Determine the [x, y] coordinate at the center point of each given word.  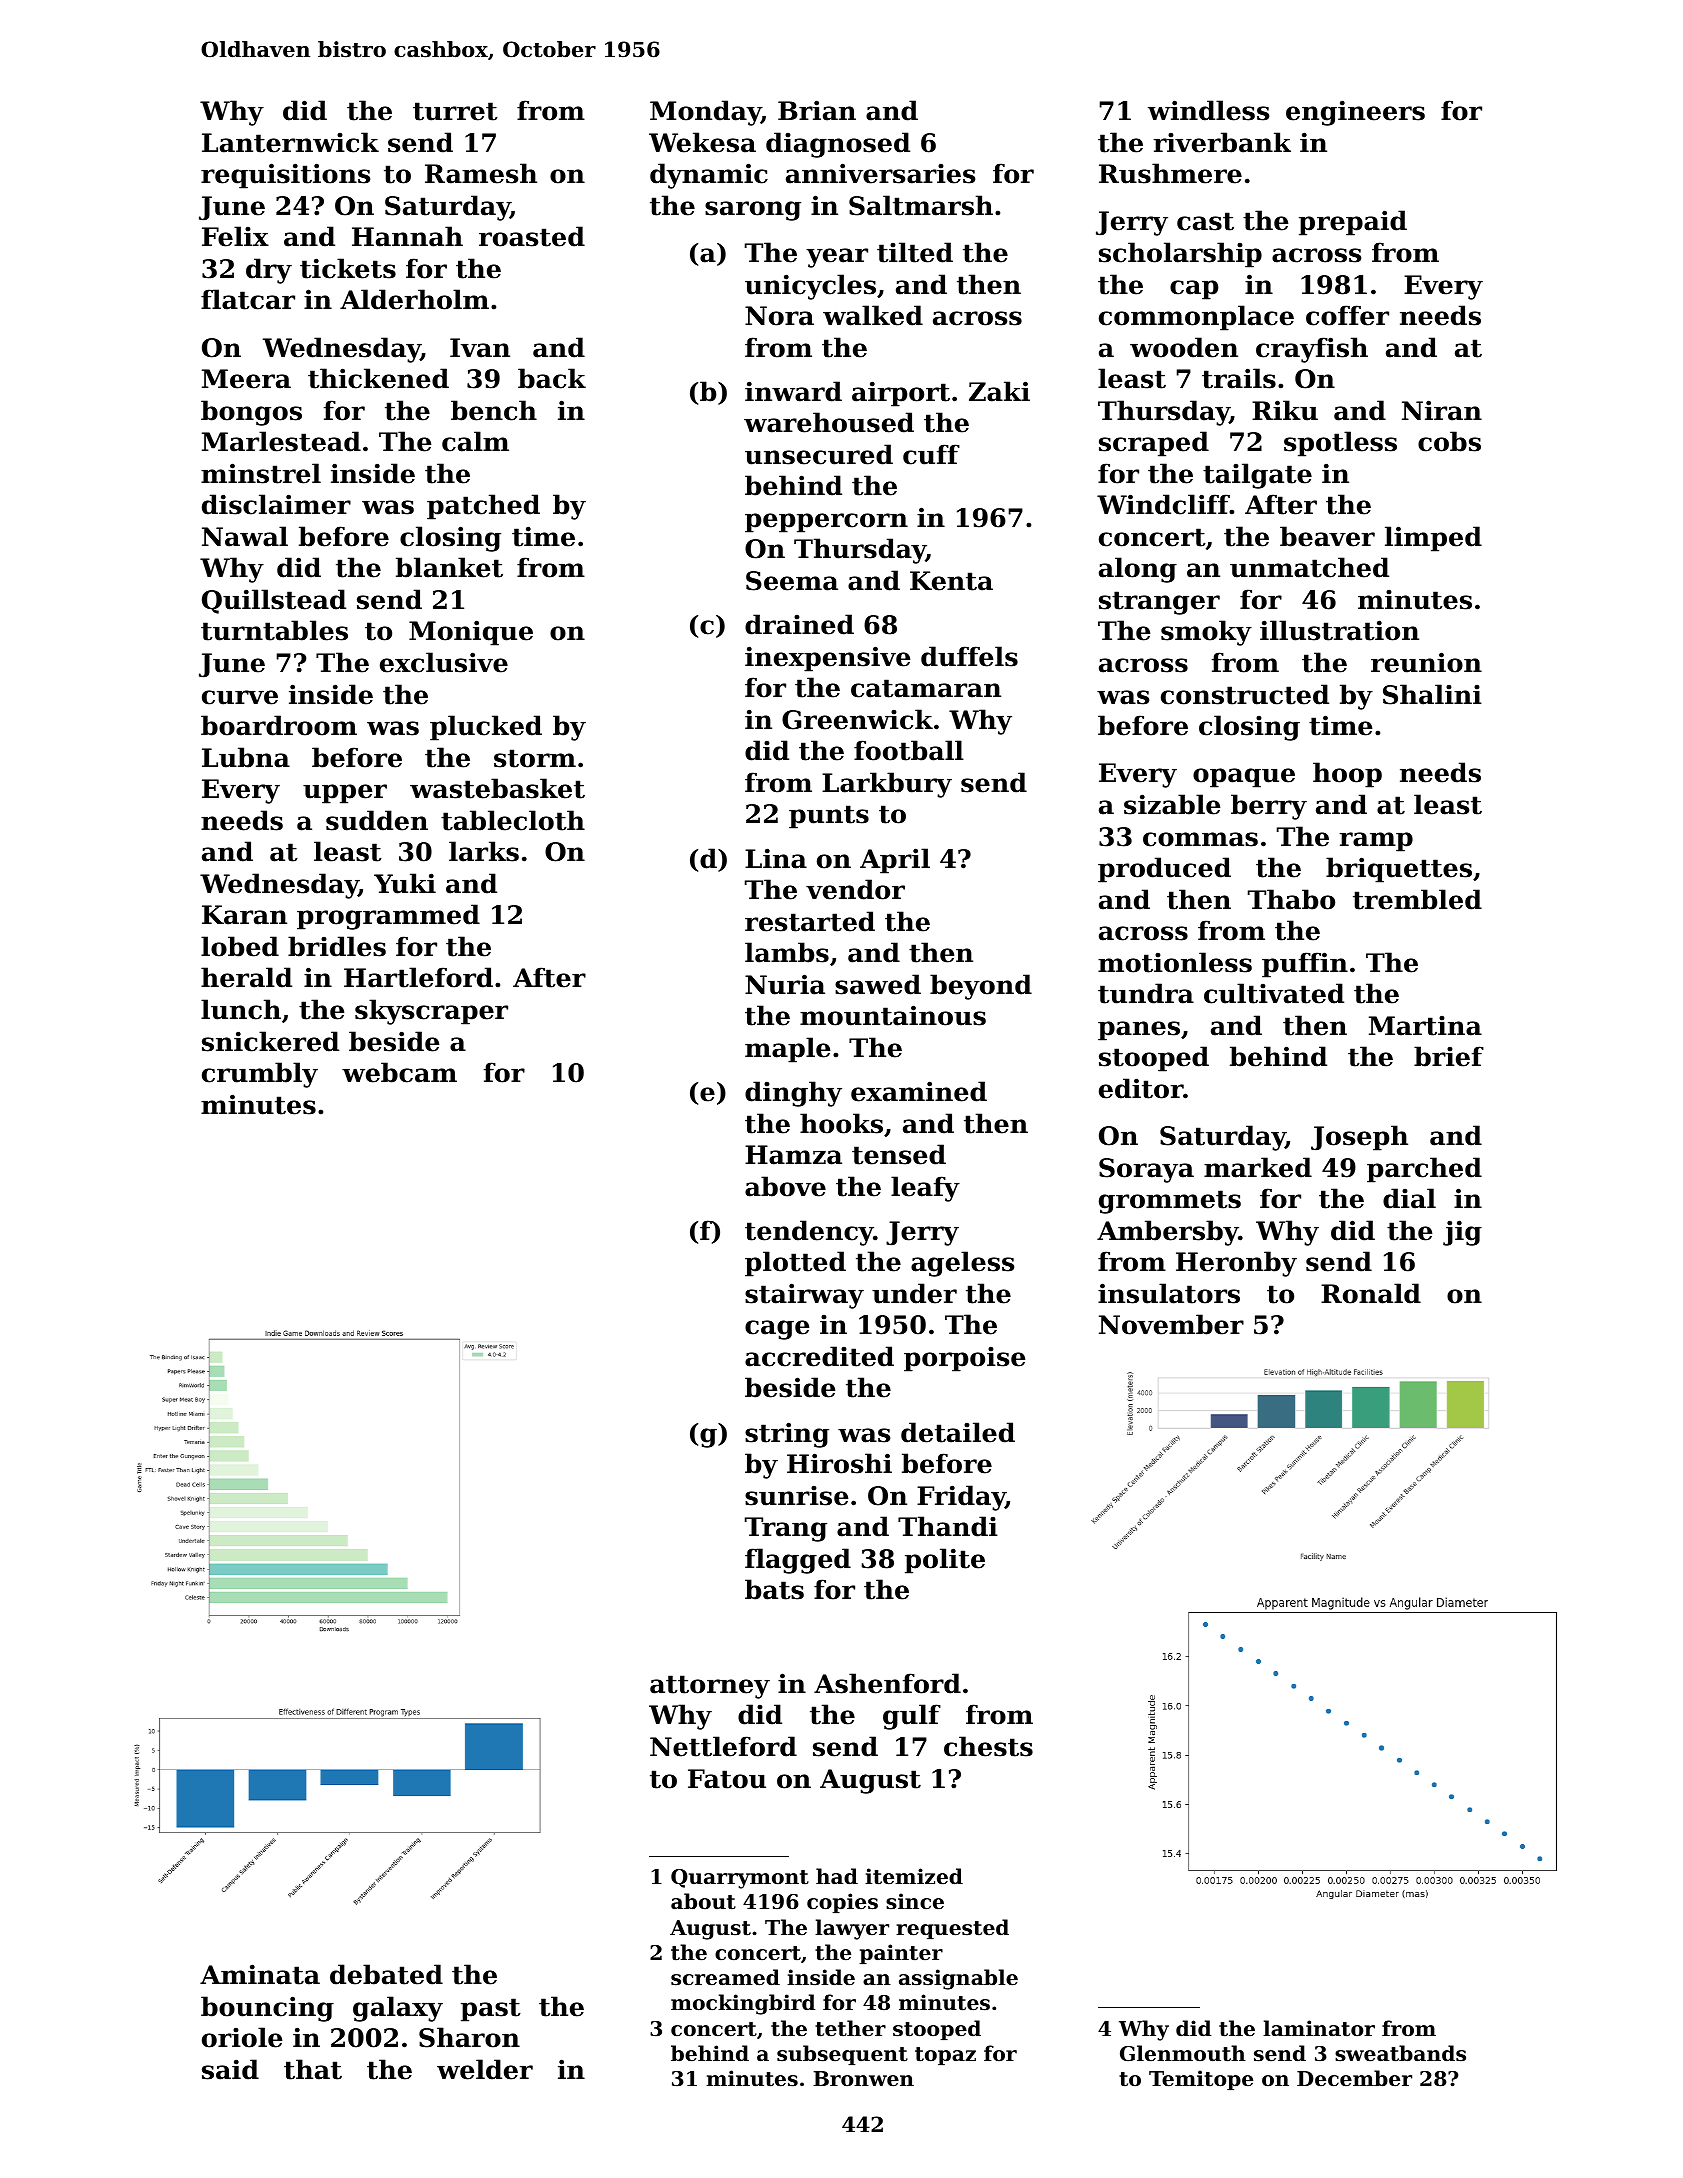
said [230, 2069]
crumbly [260, 1075]
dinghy [793, 1094]
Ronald [1371, 1293]
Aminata [260, 1974]
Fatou [727, 1779]
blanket [449, 567]
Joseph [1359, 1138]
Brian [817, 110]
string [787, 1435]
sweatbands [1400, 2053]
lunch [241, 1009]
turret [455, 111]
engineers [1355, 113]
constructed [1245, 694]
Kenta [951, 581]
